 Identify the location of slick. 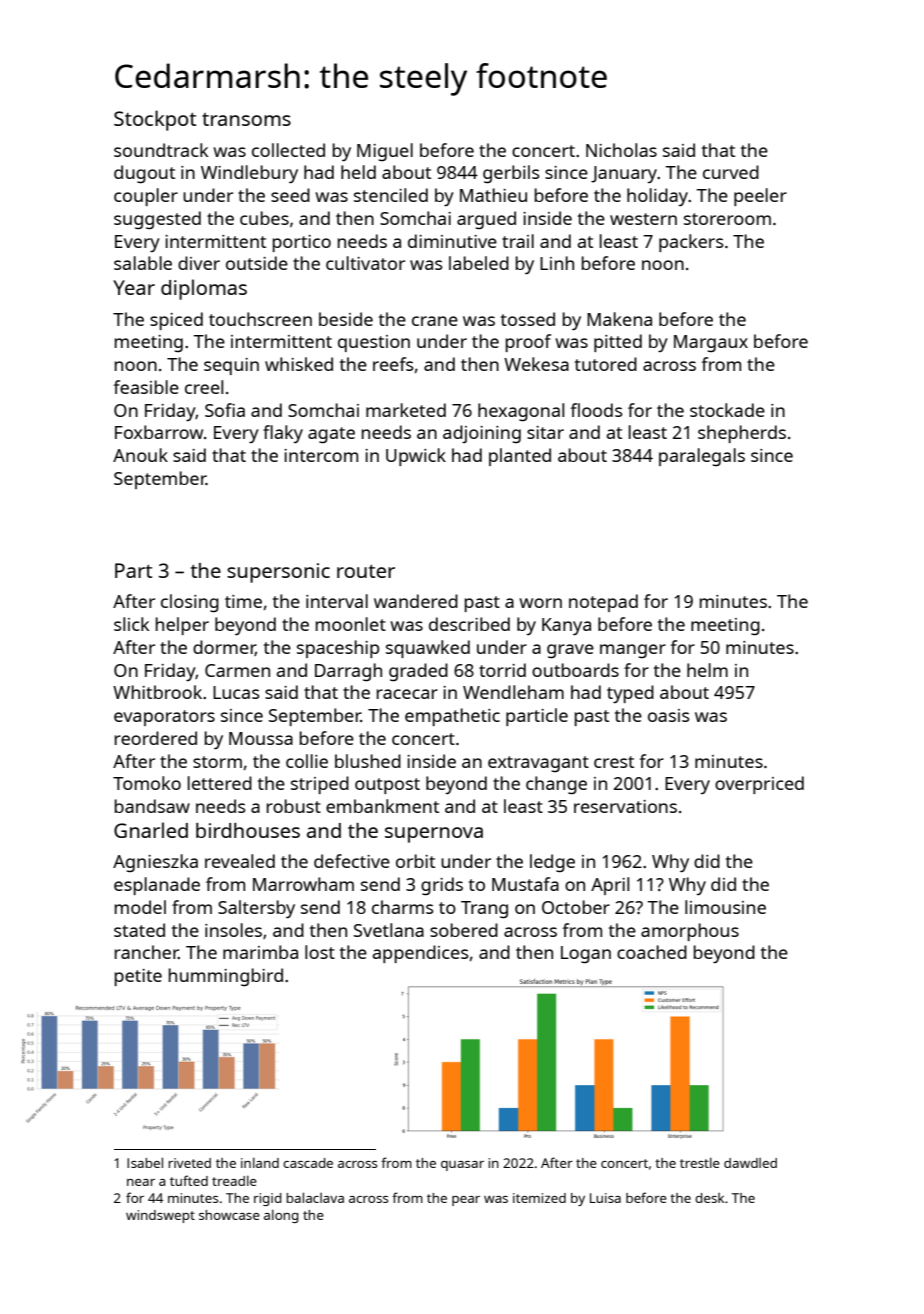
(131, 624).
